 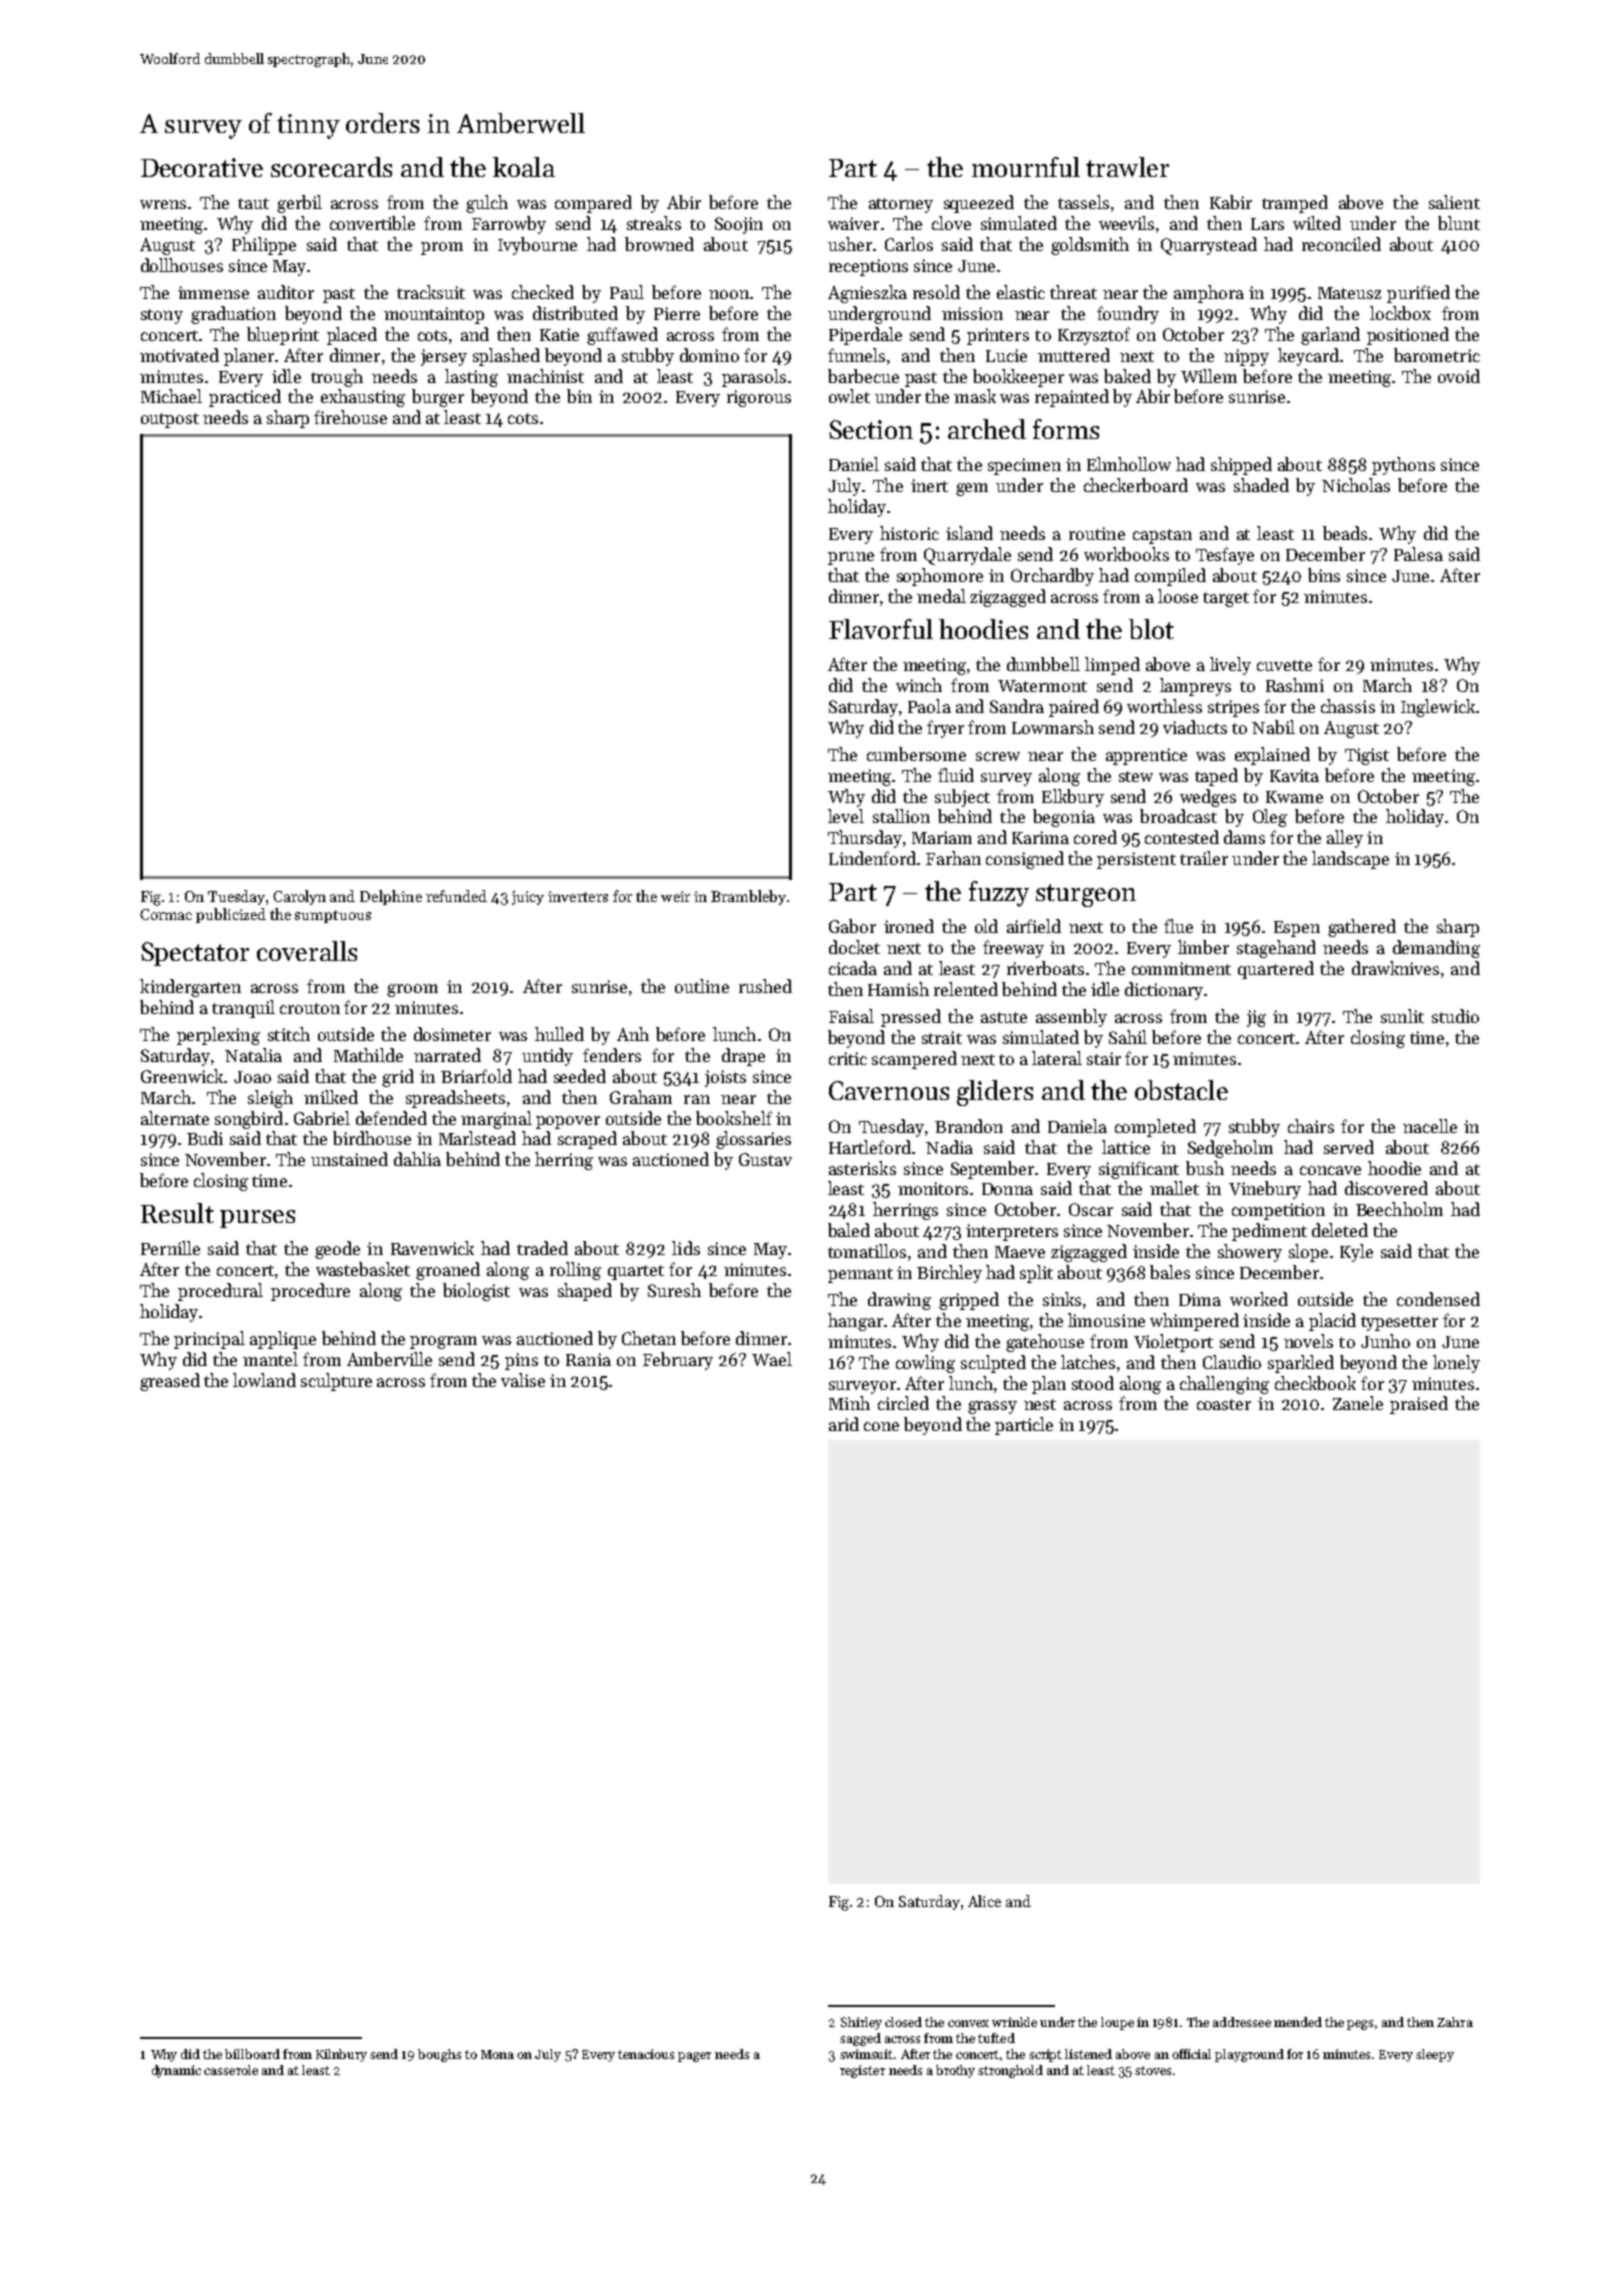 What do you see at coordinates (862, 2071) in the page?
I see `register` at bounding box center [862, 2071].
